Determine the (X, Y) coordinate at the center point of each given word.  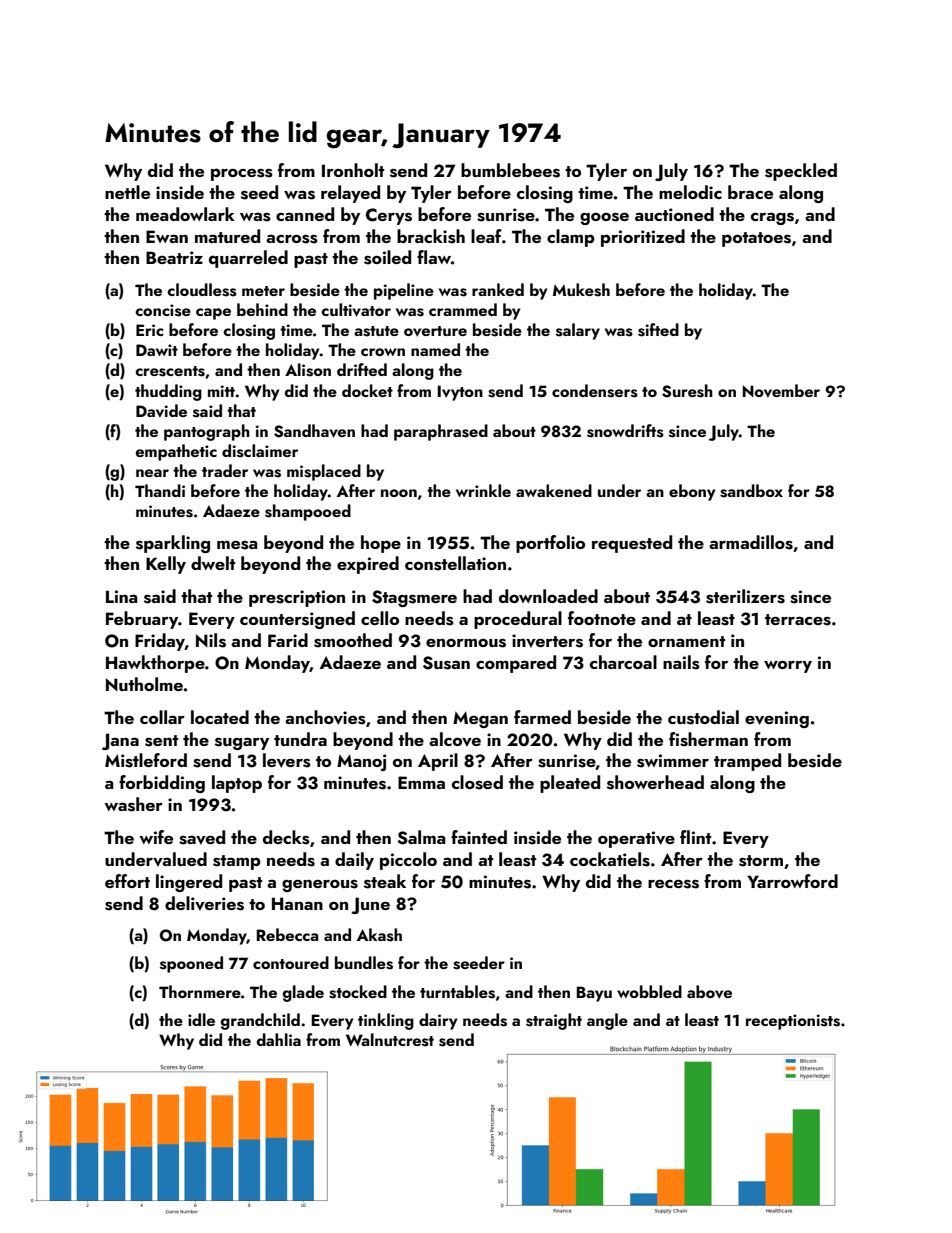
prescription (297, 598)
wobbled (649, 991)
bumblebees (510, 170)
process (242, 174)
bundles (364, 963)
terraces (798, 620)
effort (127, 881)
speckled (801, 172)
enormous (466, 643)
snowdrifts (625, 431)
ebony (692, 492)
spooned (191, 964)
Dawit (157, 350)
